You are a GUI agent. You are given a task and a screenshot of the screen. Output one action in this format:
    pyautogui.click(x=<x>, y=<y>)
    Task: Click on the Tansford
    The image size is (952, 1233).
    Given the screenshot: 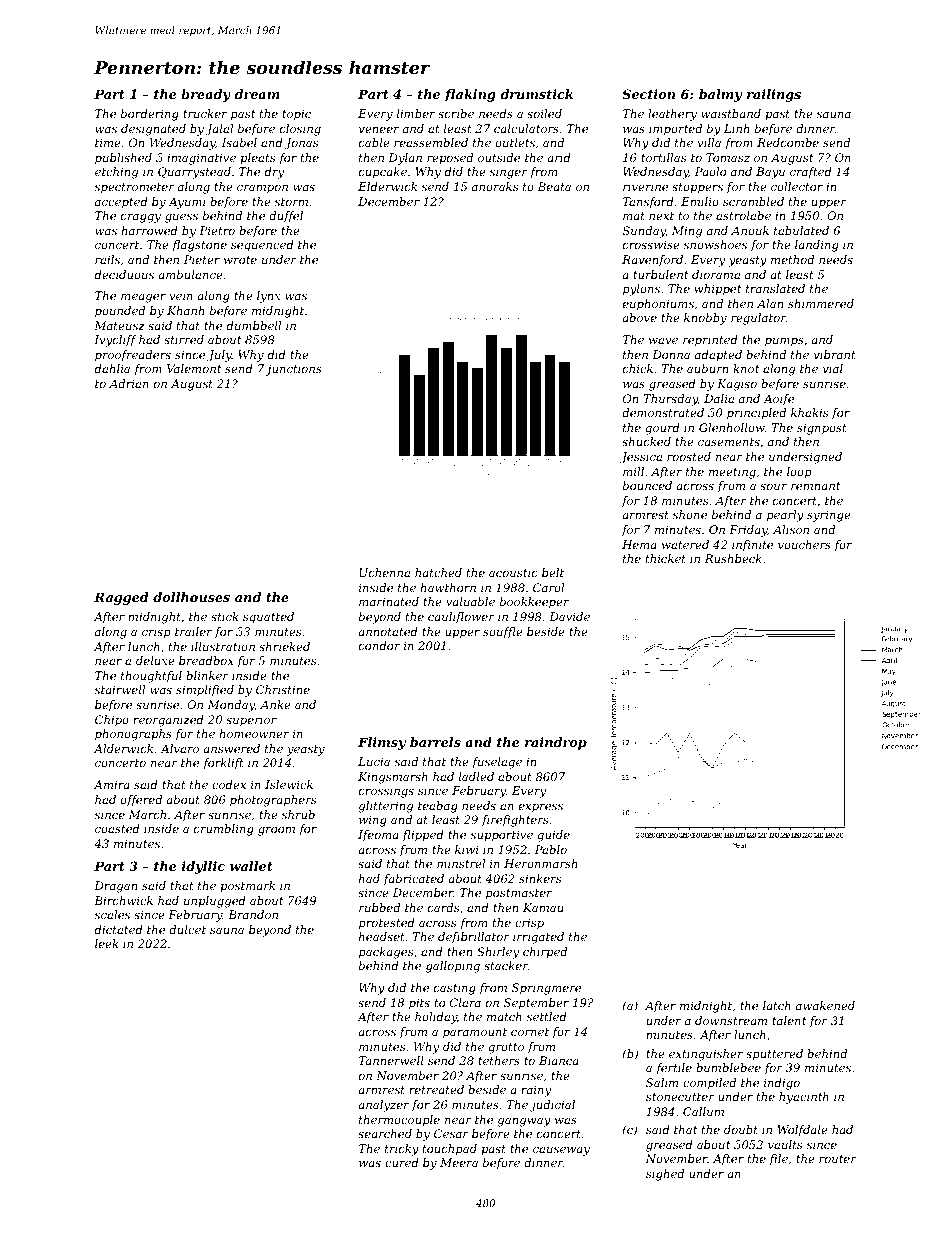 What is the action you would take?
    pyautogui.click(x=648, y=203)
